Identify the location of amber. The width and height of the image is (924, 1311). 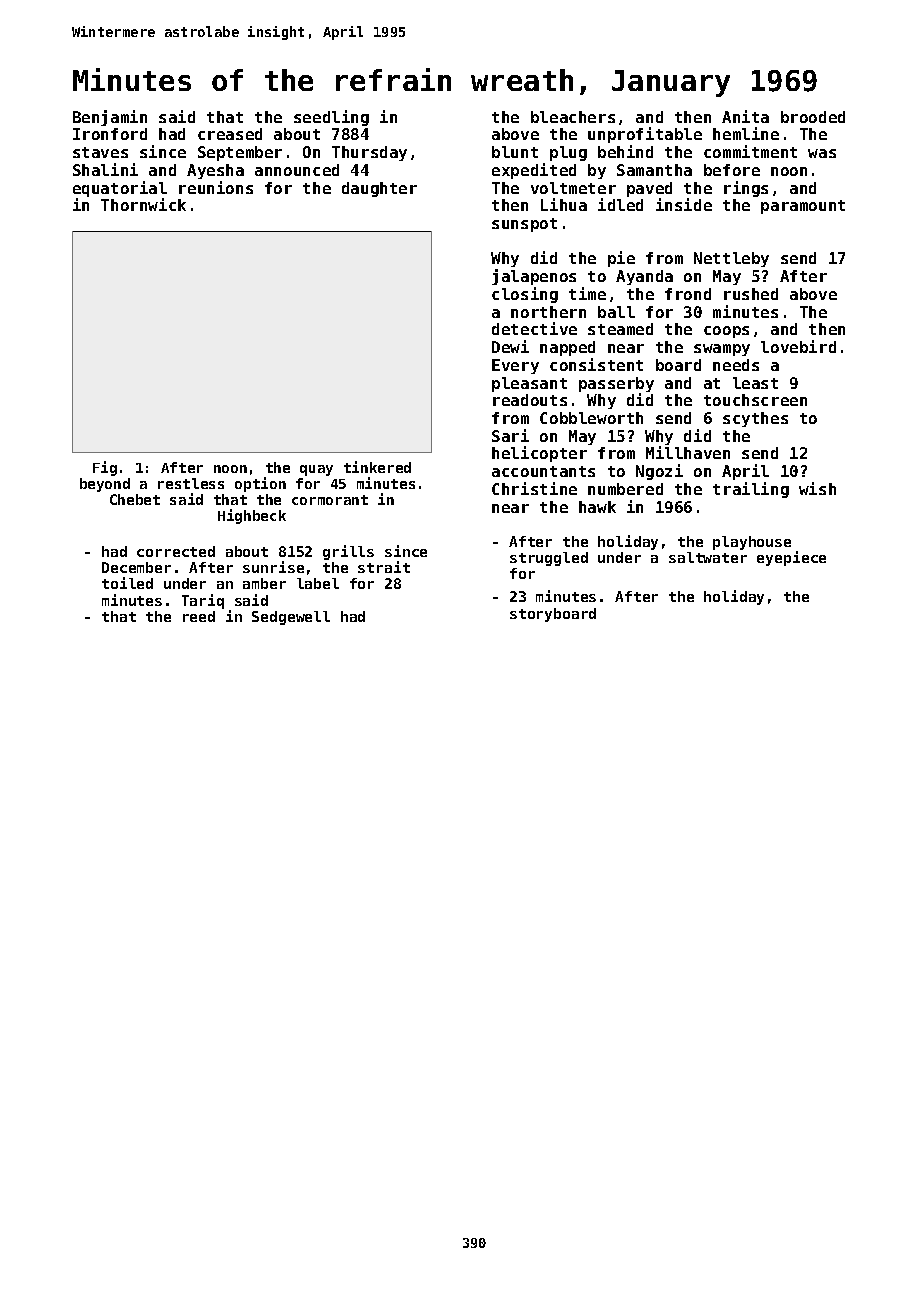
(264, 583).
